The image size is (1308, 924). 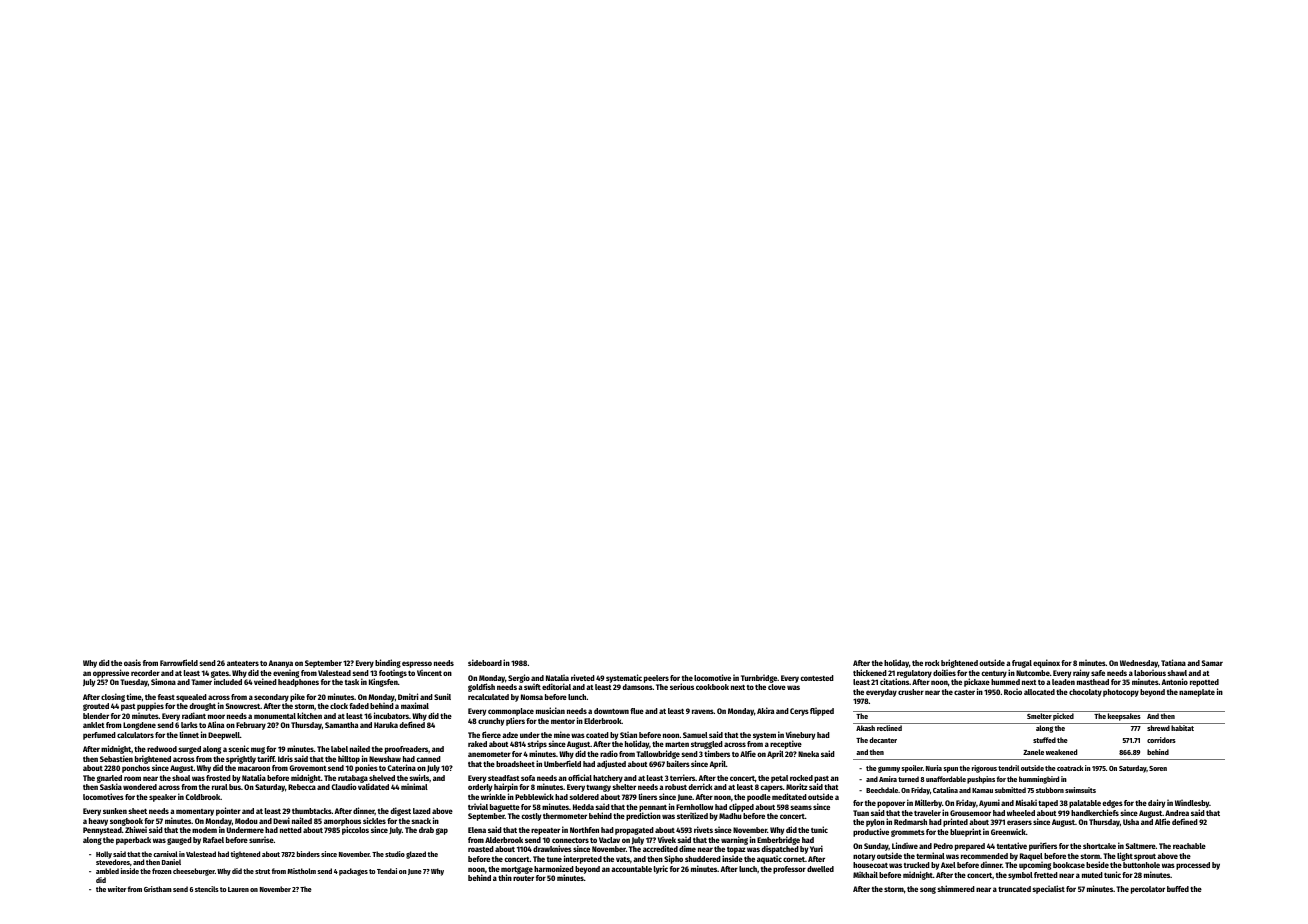 I want to click on Saltmere, so click(x=1141, y=846).
